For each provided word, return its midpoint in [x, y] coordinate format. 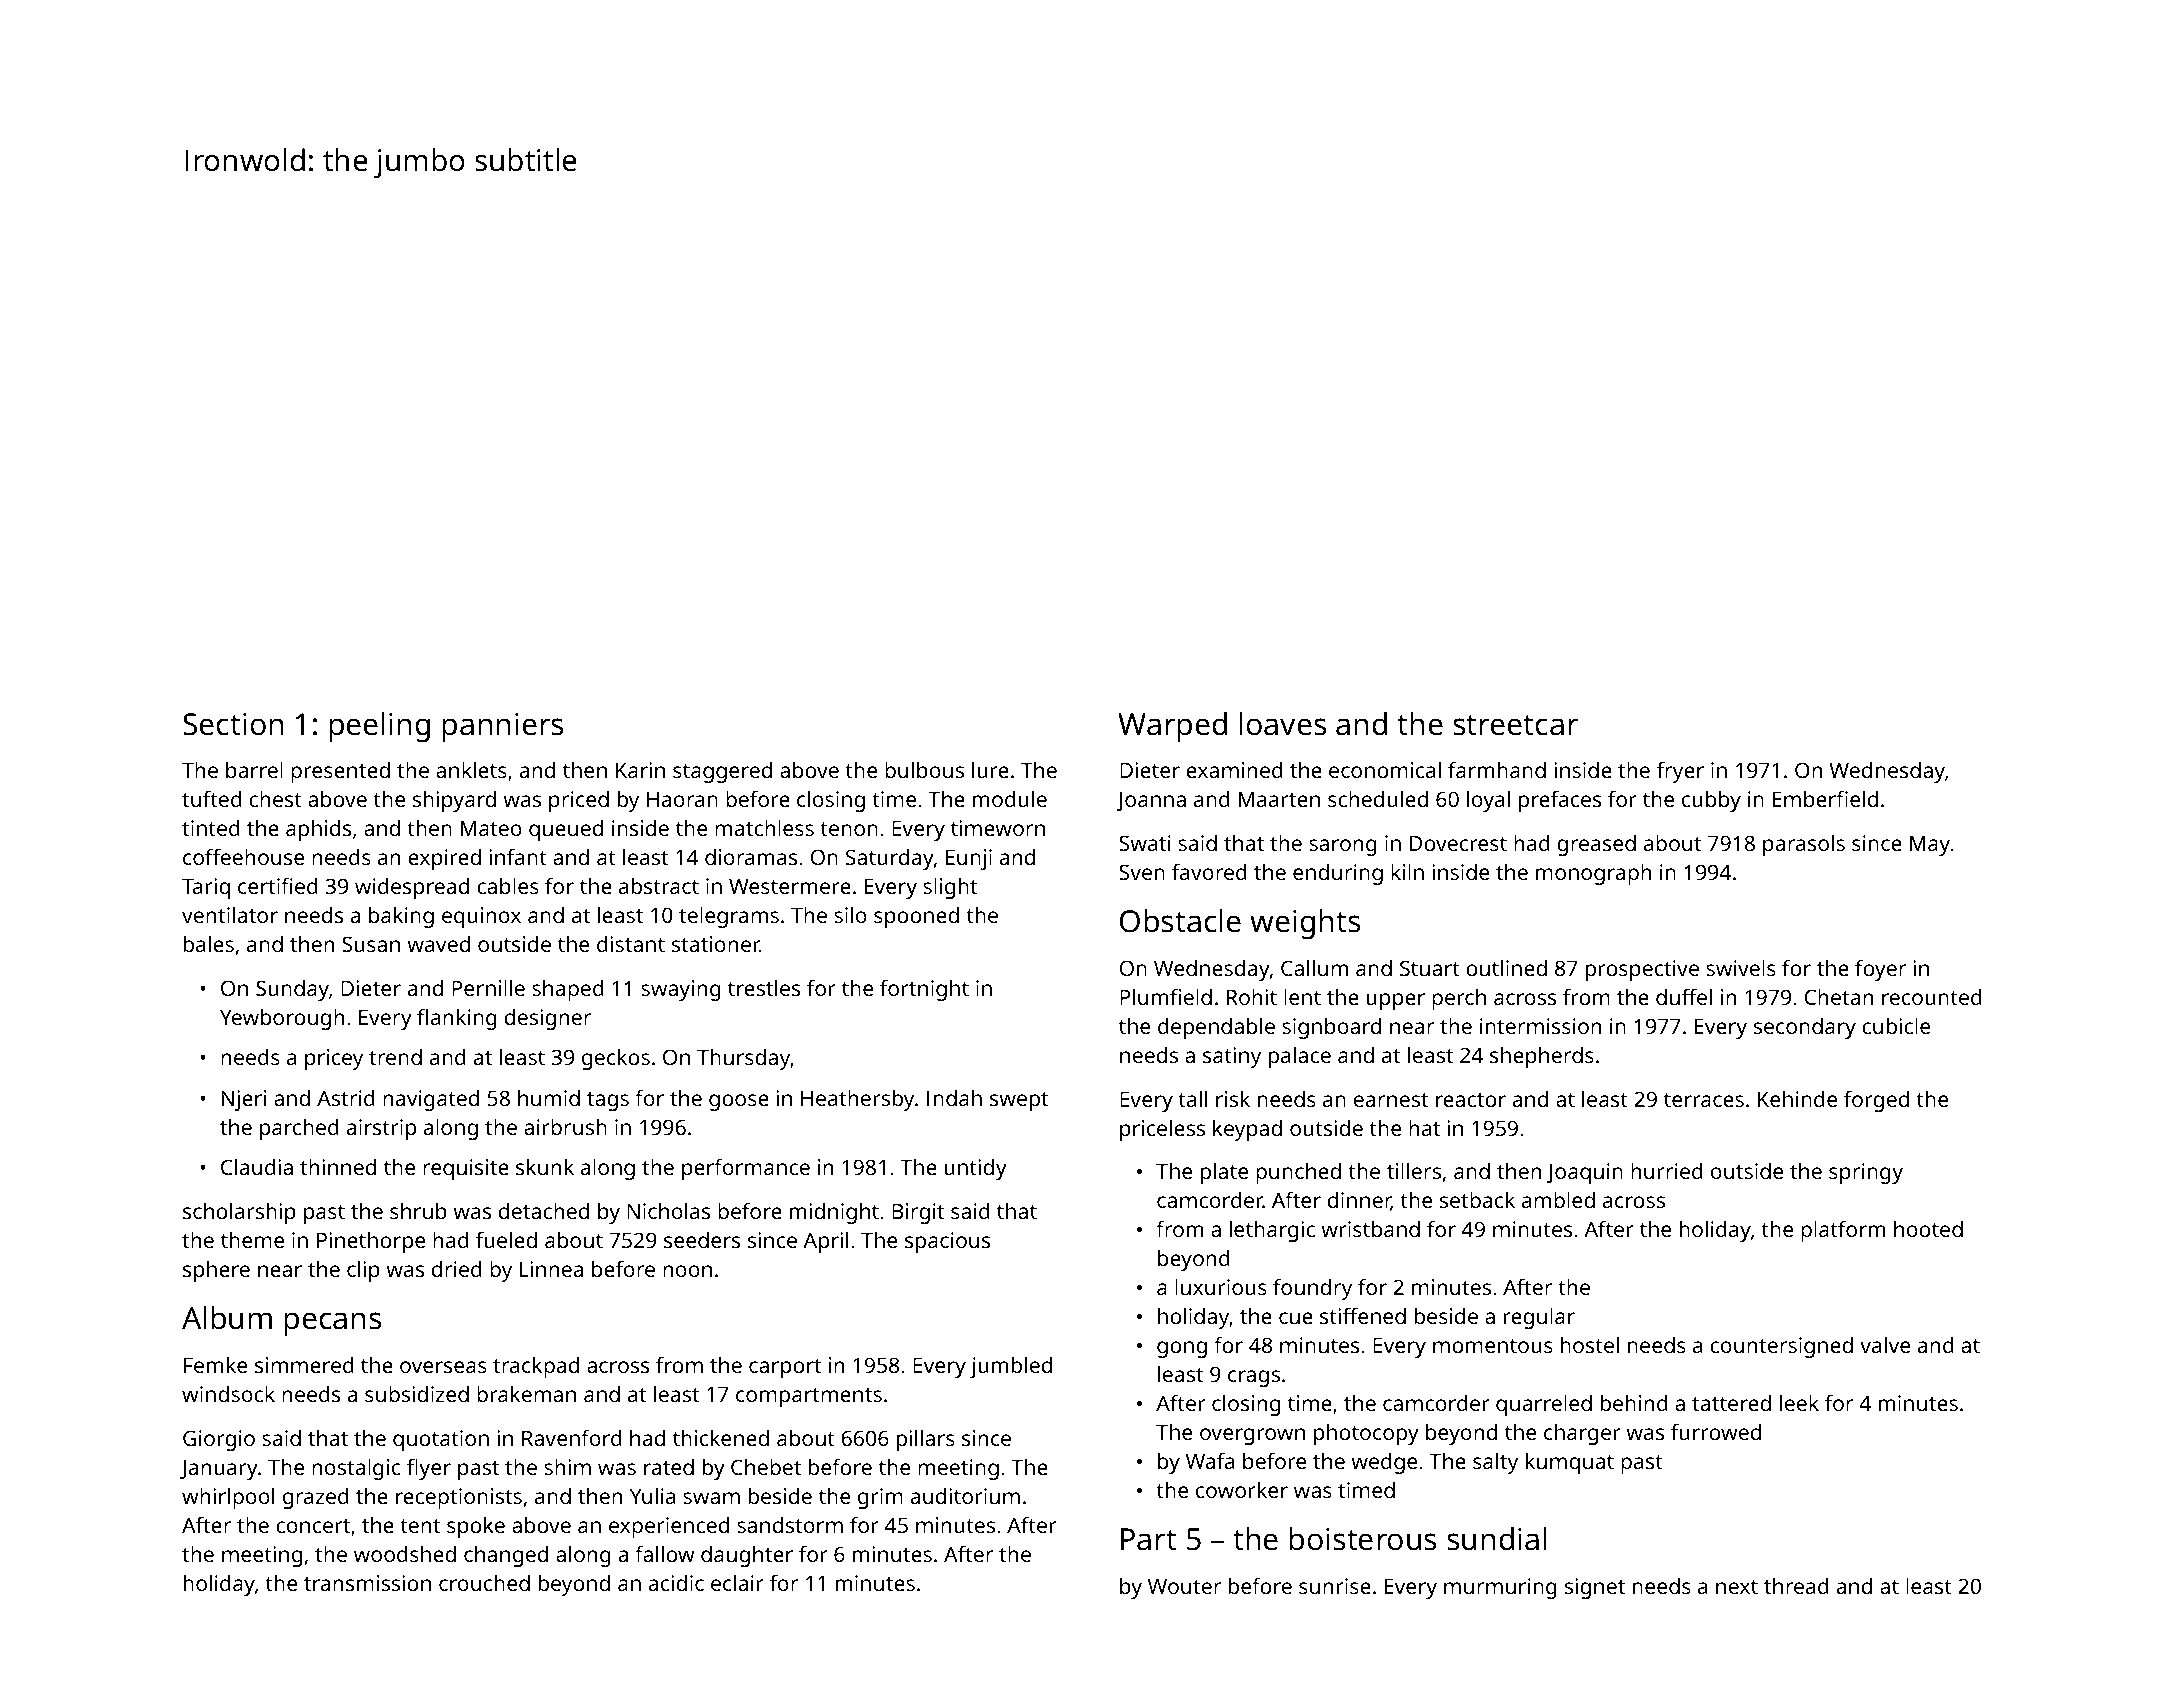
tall [1192, 1099]
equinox [481, 917]
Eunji [969, 859]
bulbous [924, 770]
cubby [1711, 801]
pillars [926, 1440]
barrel [254, 770]
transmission [367, 1583]
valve [1885, 1345]
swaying [681, 990]
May [1930, 846]
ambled [1558, 1200]
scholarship [239, 1213]
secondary [1805, 1028]
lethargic [1272, 1231]
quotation [441, 1440]
